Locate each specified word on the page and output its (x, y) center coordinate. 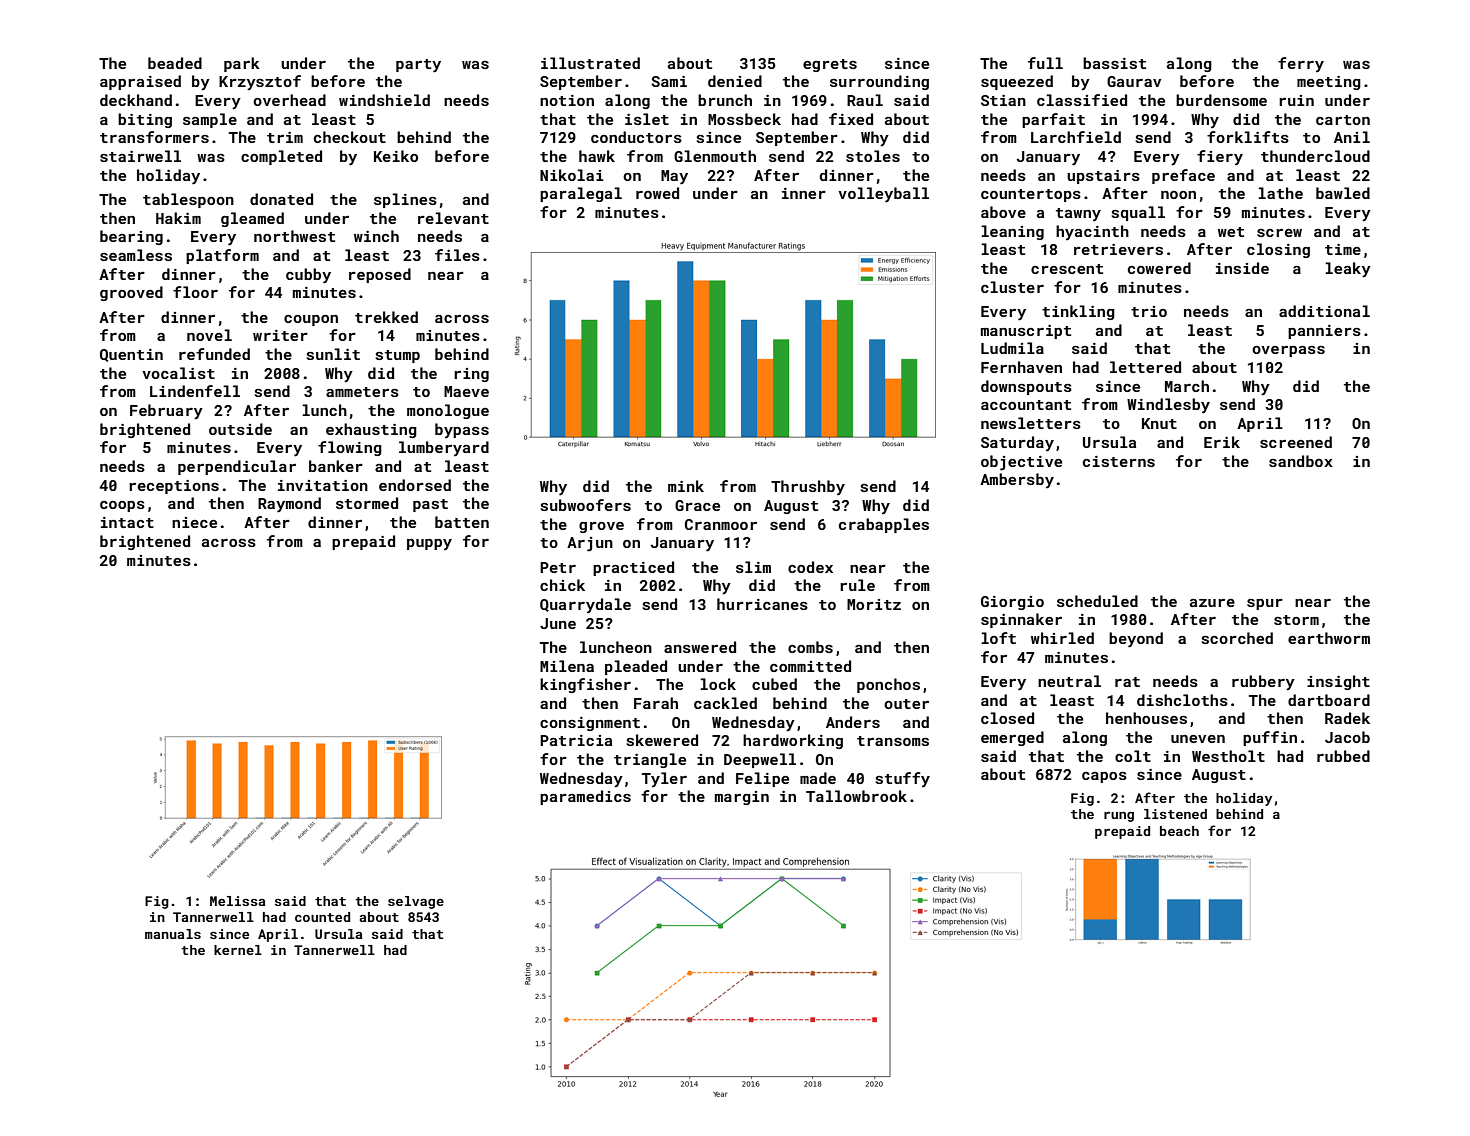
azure (1212, 603)
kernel (238, 950)
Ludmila (1012, 348)
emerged (1012, 738)
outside (240, 429)
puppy (429, 544)
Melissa (237, 901)
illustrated (590, 63)
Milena (567, 666)
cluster (1012, 287)
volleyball (883, 195)
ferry (1301, 64)
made (818, 778)
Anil (1352, 137)
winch (376, 236)
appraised (140, 82)
